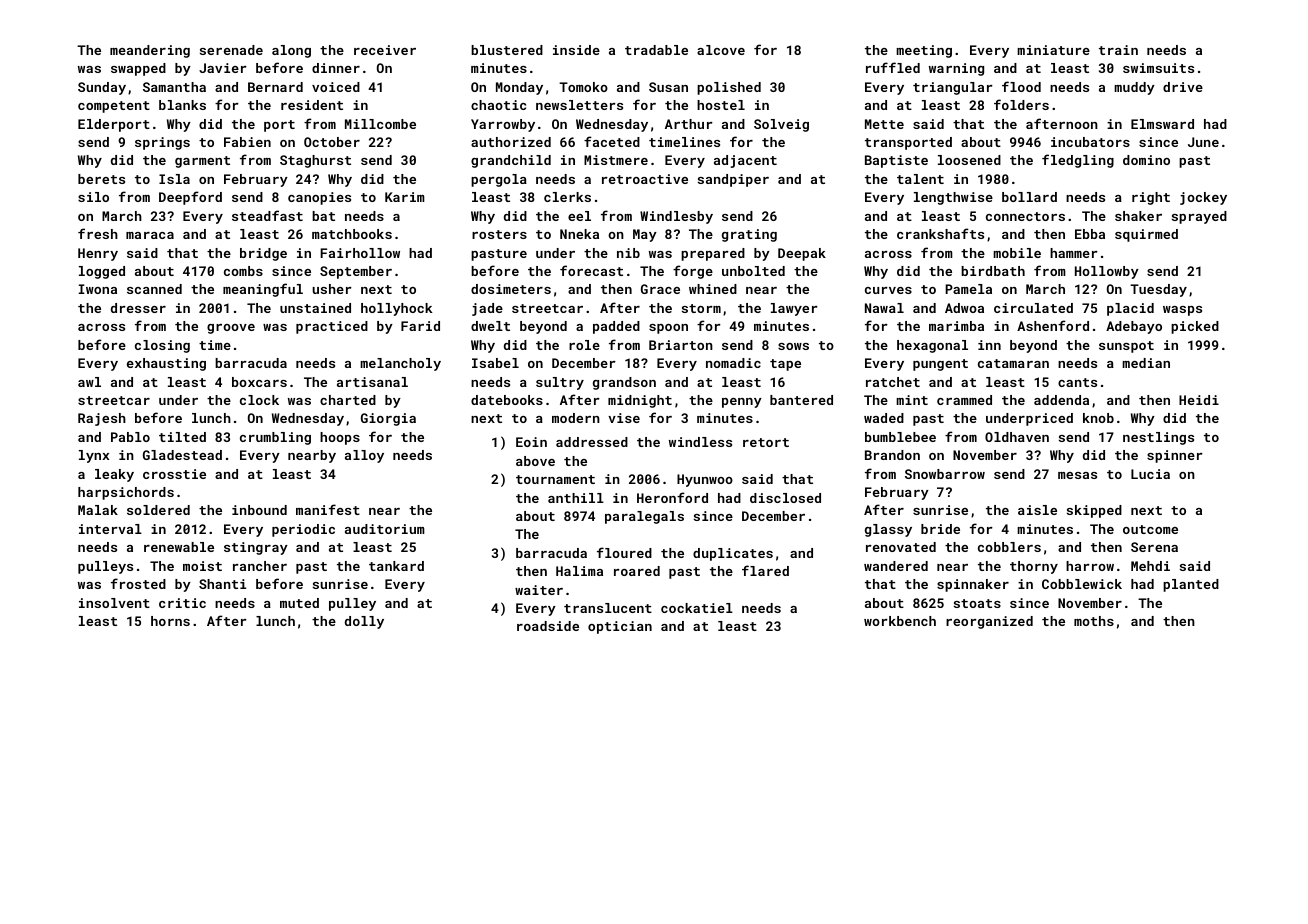 Image resolution: width=1308 pixels, height=924 pixels. I want to click on blanks, so click(182, 105).
